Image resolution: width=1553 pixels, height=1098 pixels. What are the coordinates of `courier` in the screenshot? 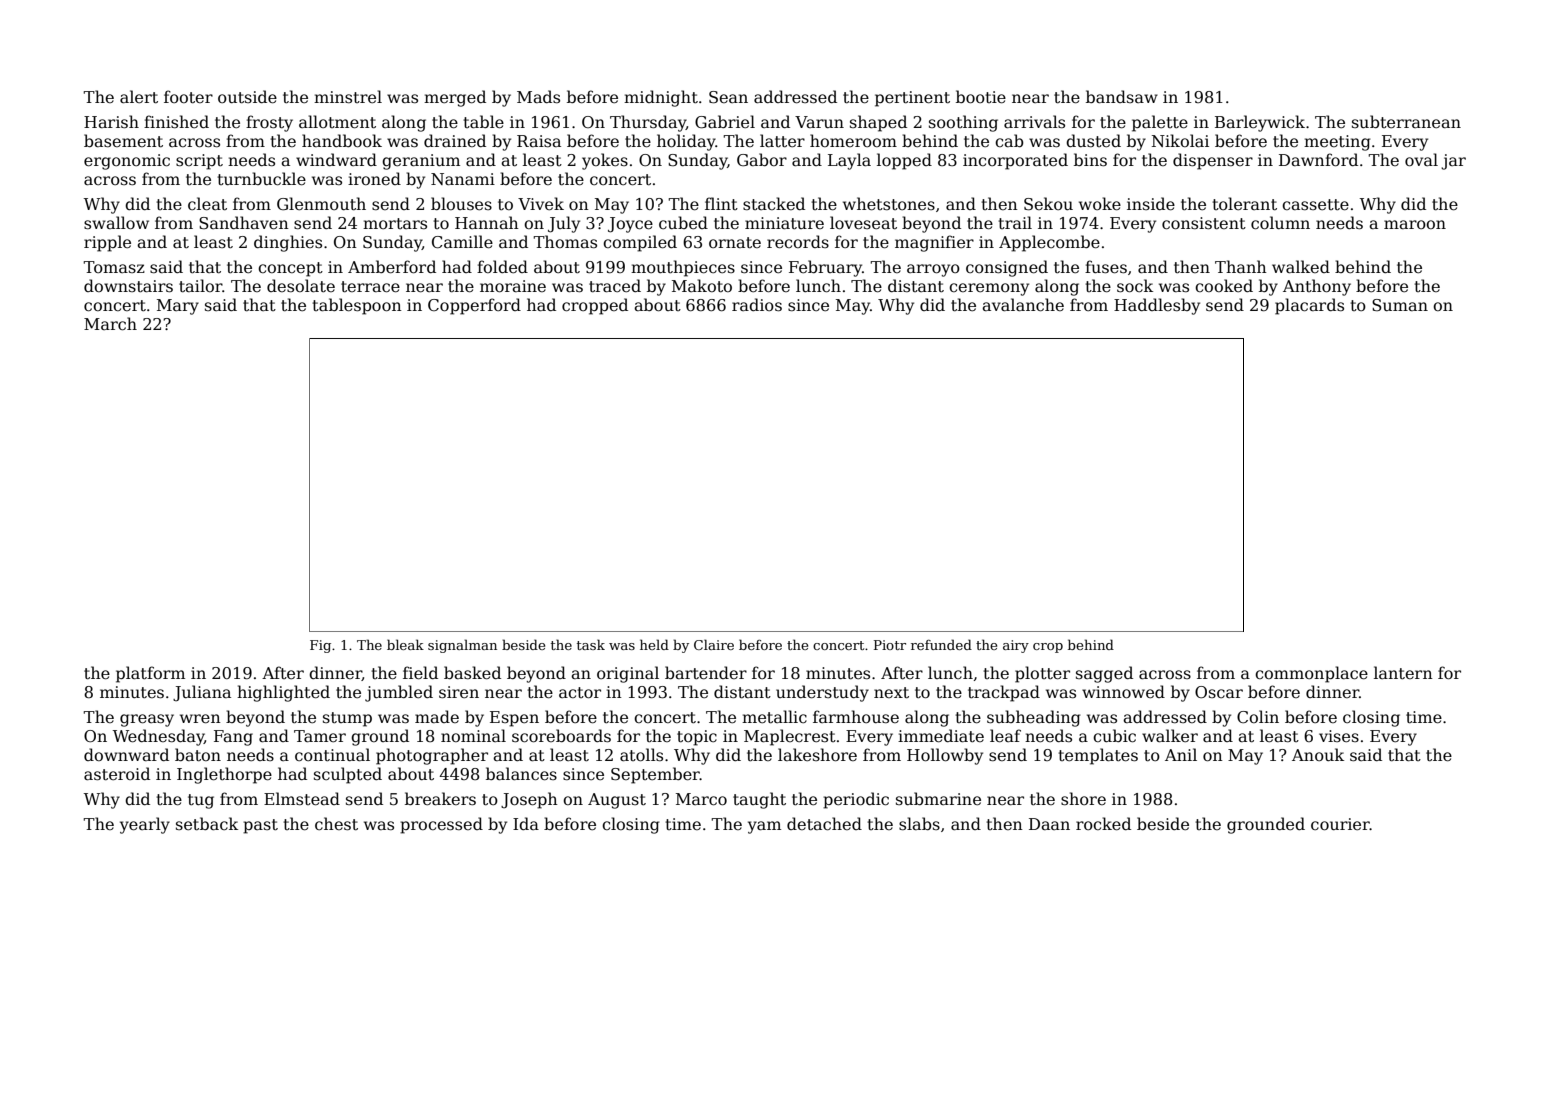 It's located at (1340, 824).
